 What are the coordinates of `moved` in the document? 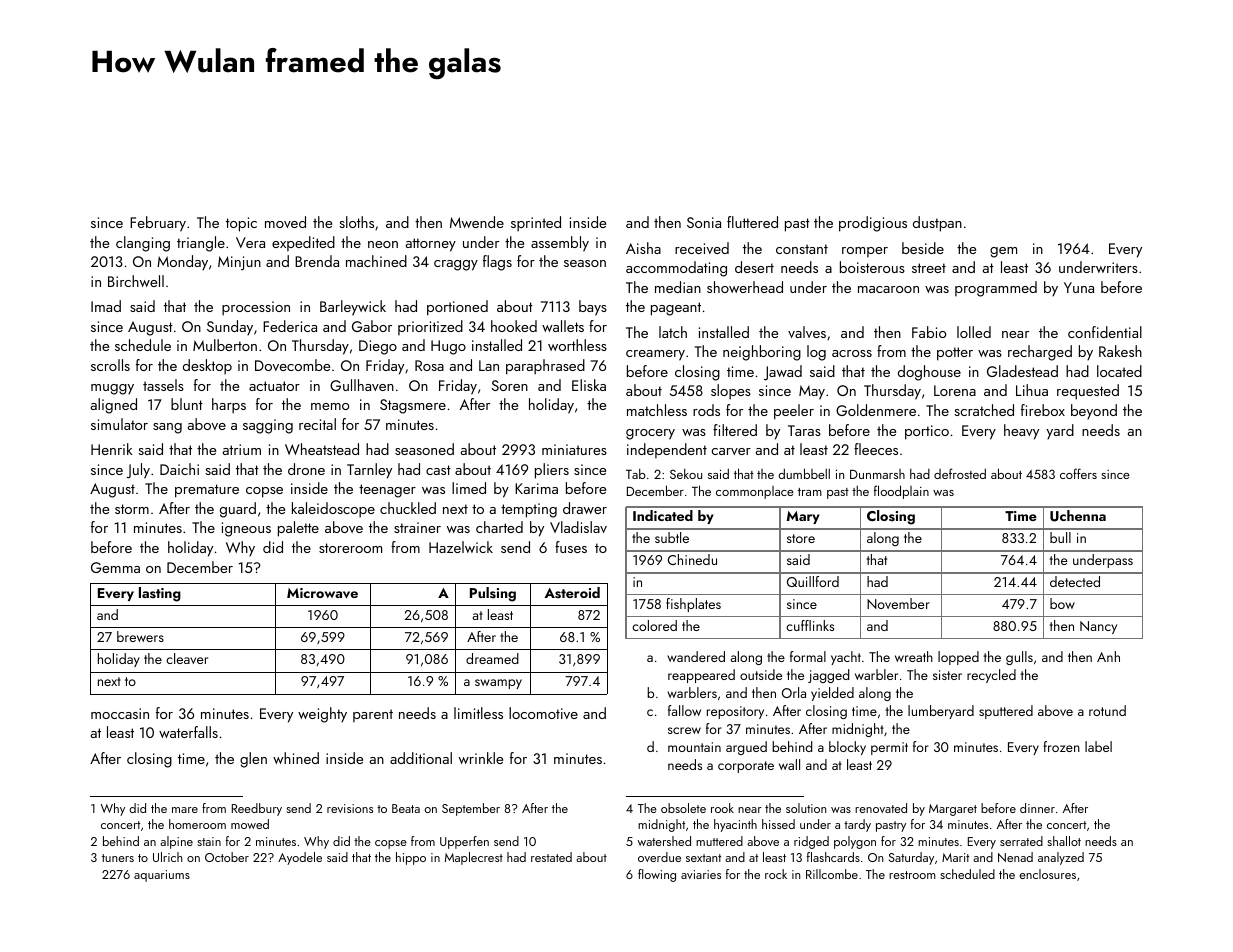 It's located at (285, 222).
